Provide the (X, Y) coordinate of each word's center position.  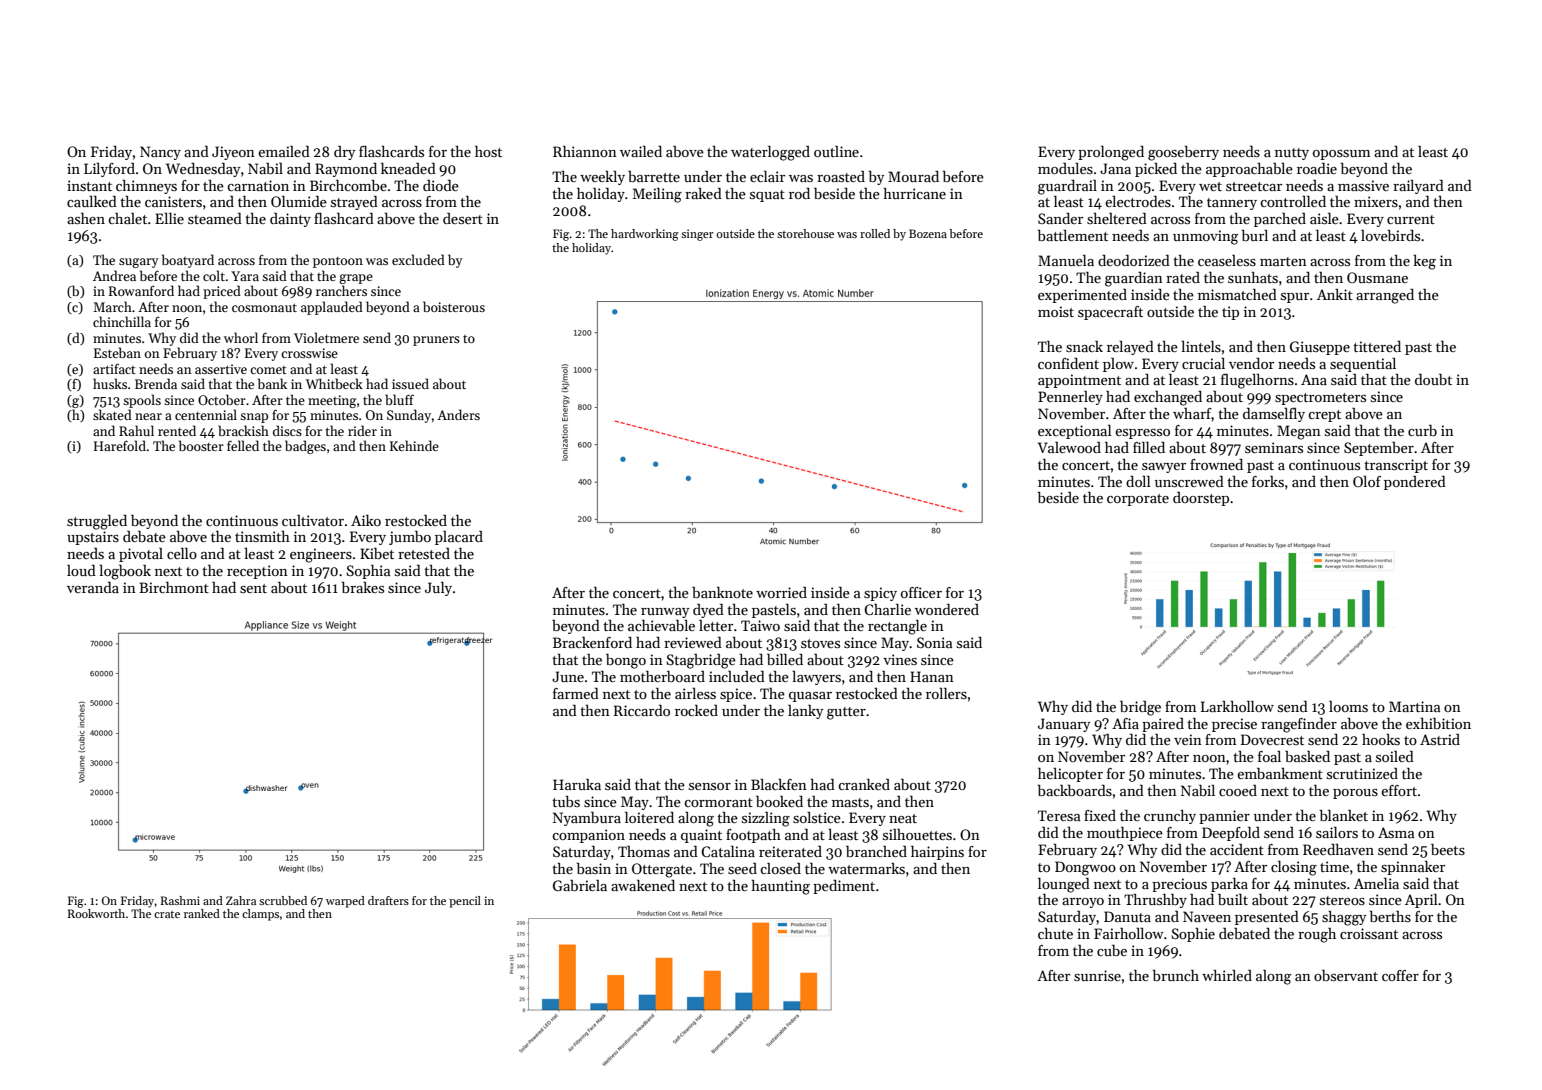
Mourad (913, 176)
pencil (465, 902)
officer (921, 592)
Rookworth (96, 913)
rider (362, 430)
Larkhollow (1237, 706)
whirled (1227, 975)
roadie (1317, 168)
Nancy (160, 153)
